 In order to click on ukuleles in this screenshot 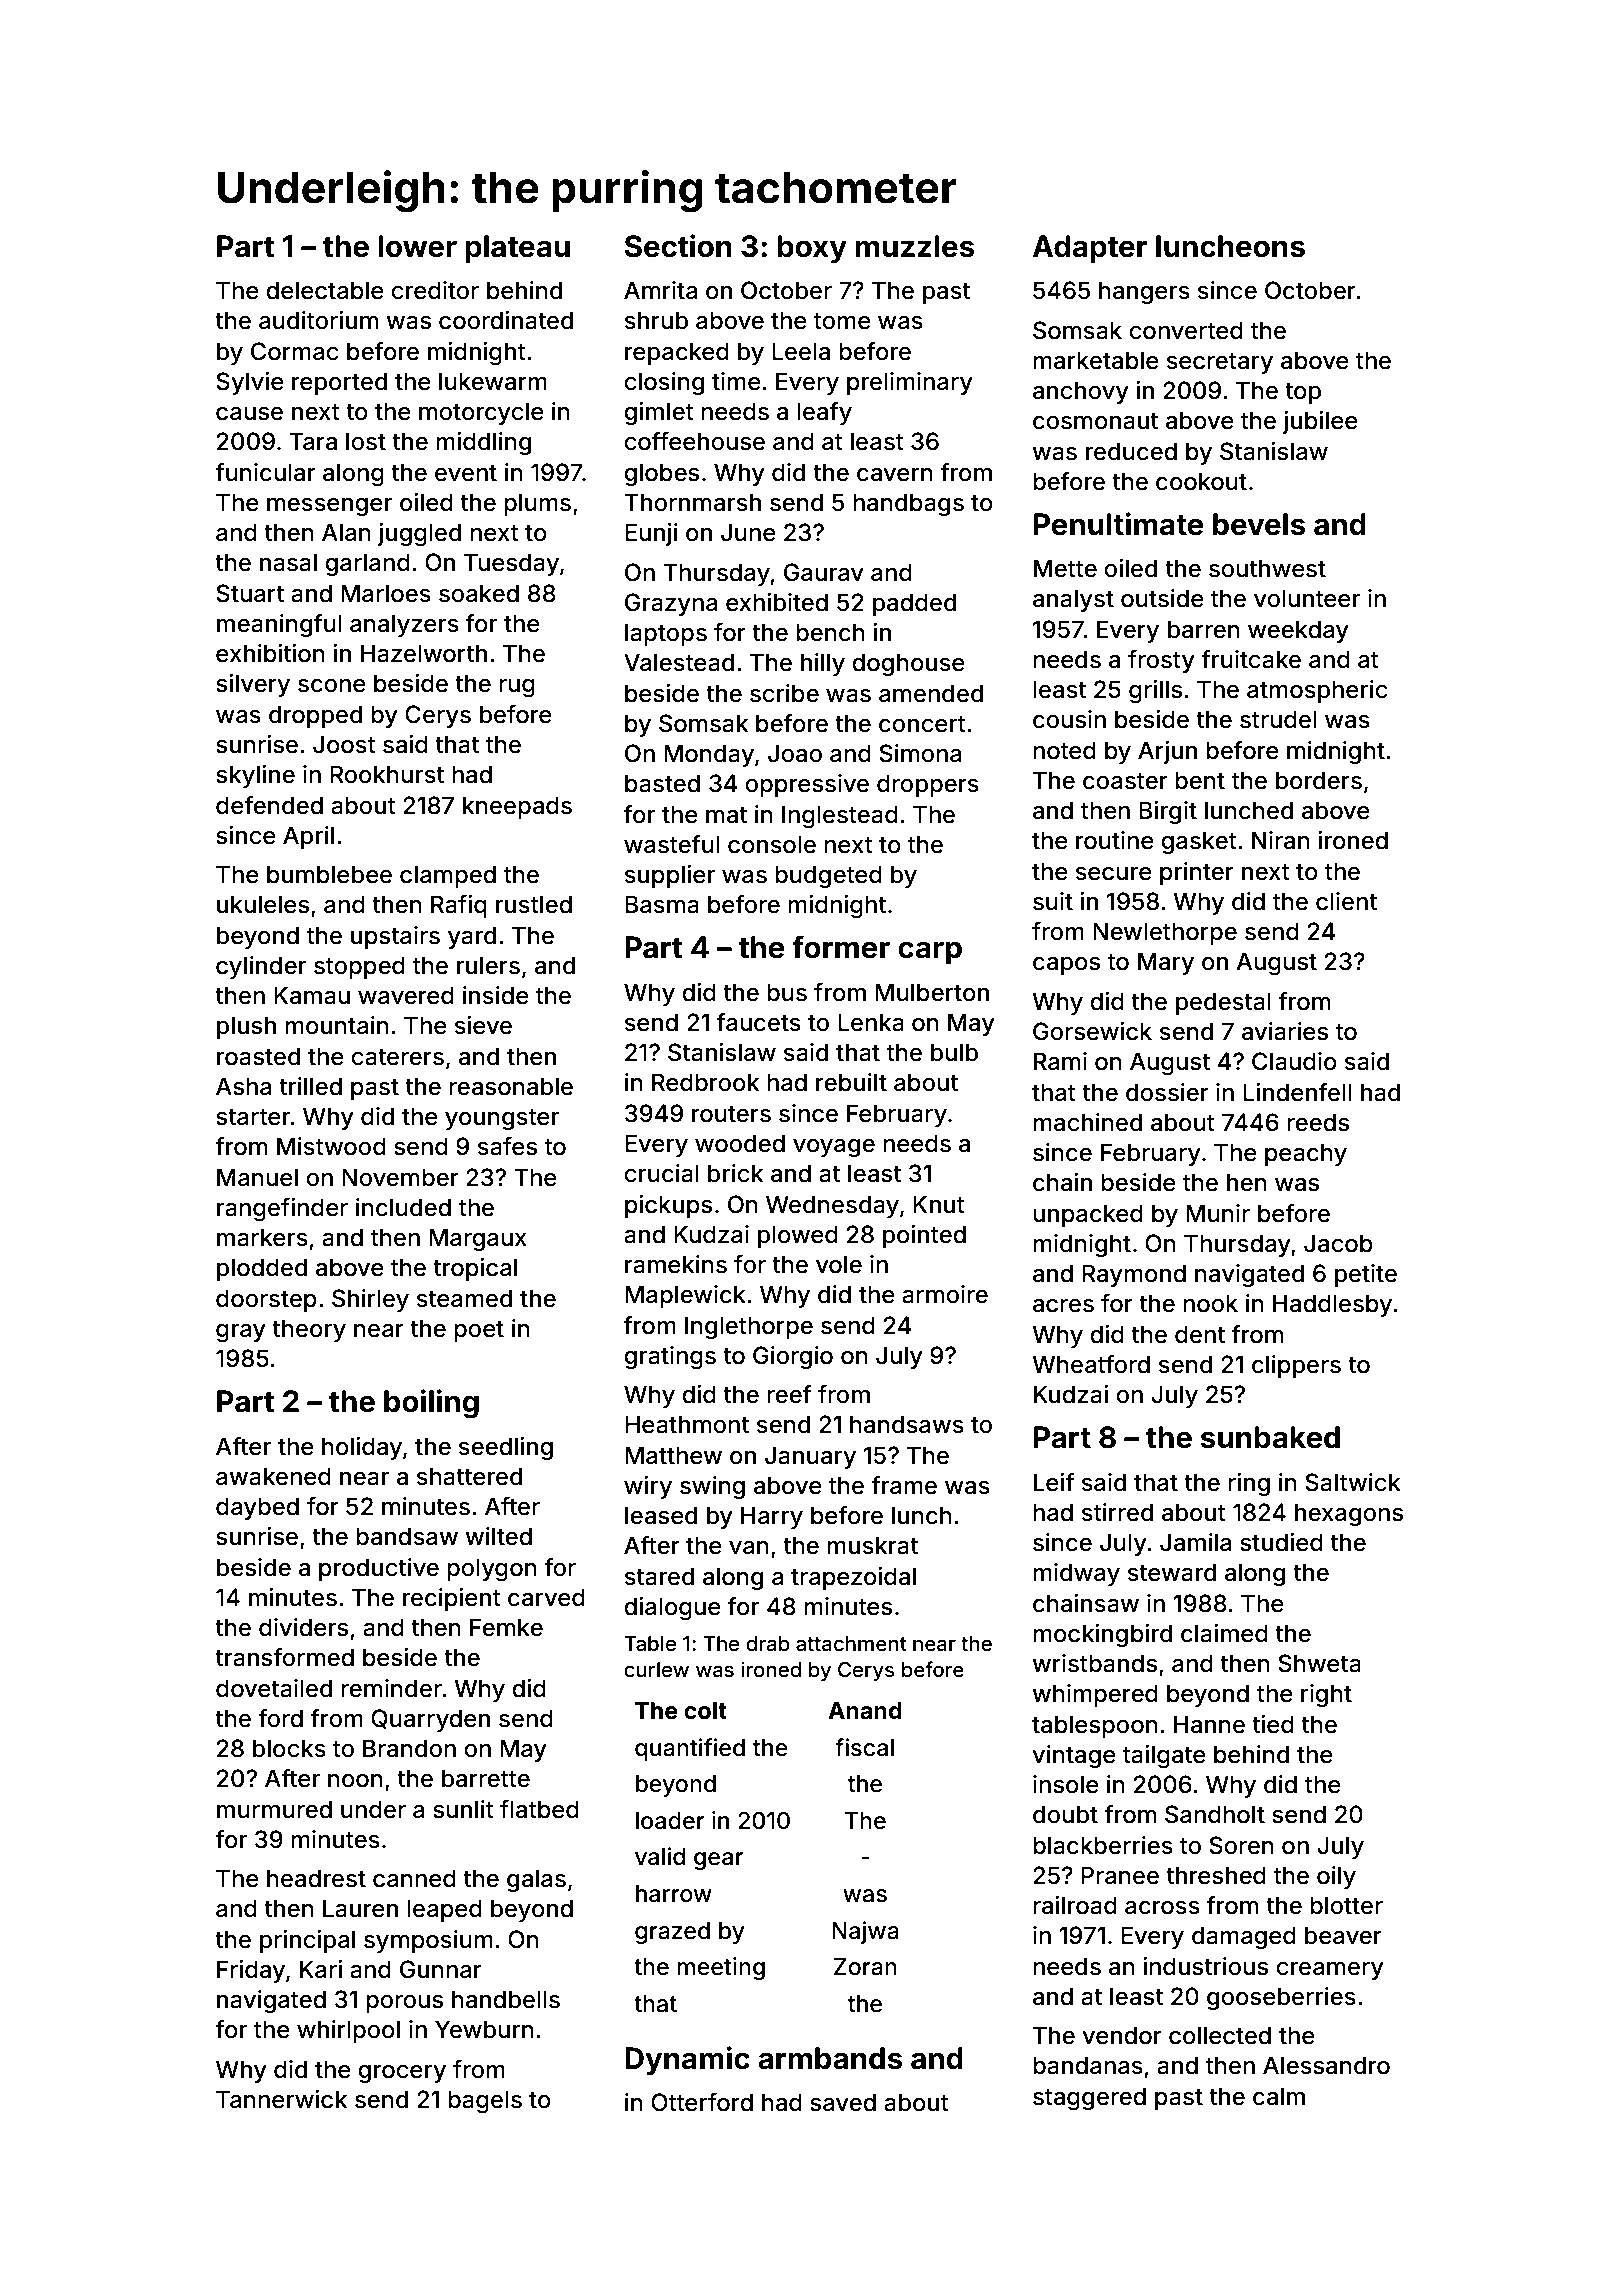, I will do `click(263, 904)`.
